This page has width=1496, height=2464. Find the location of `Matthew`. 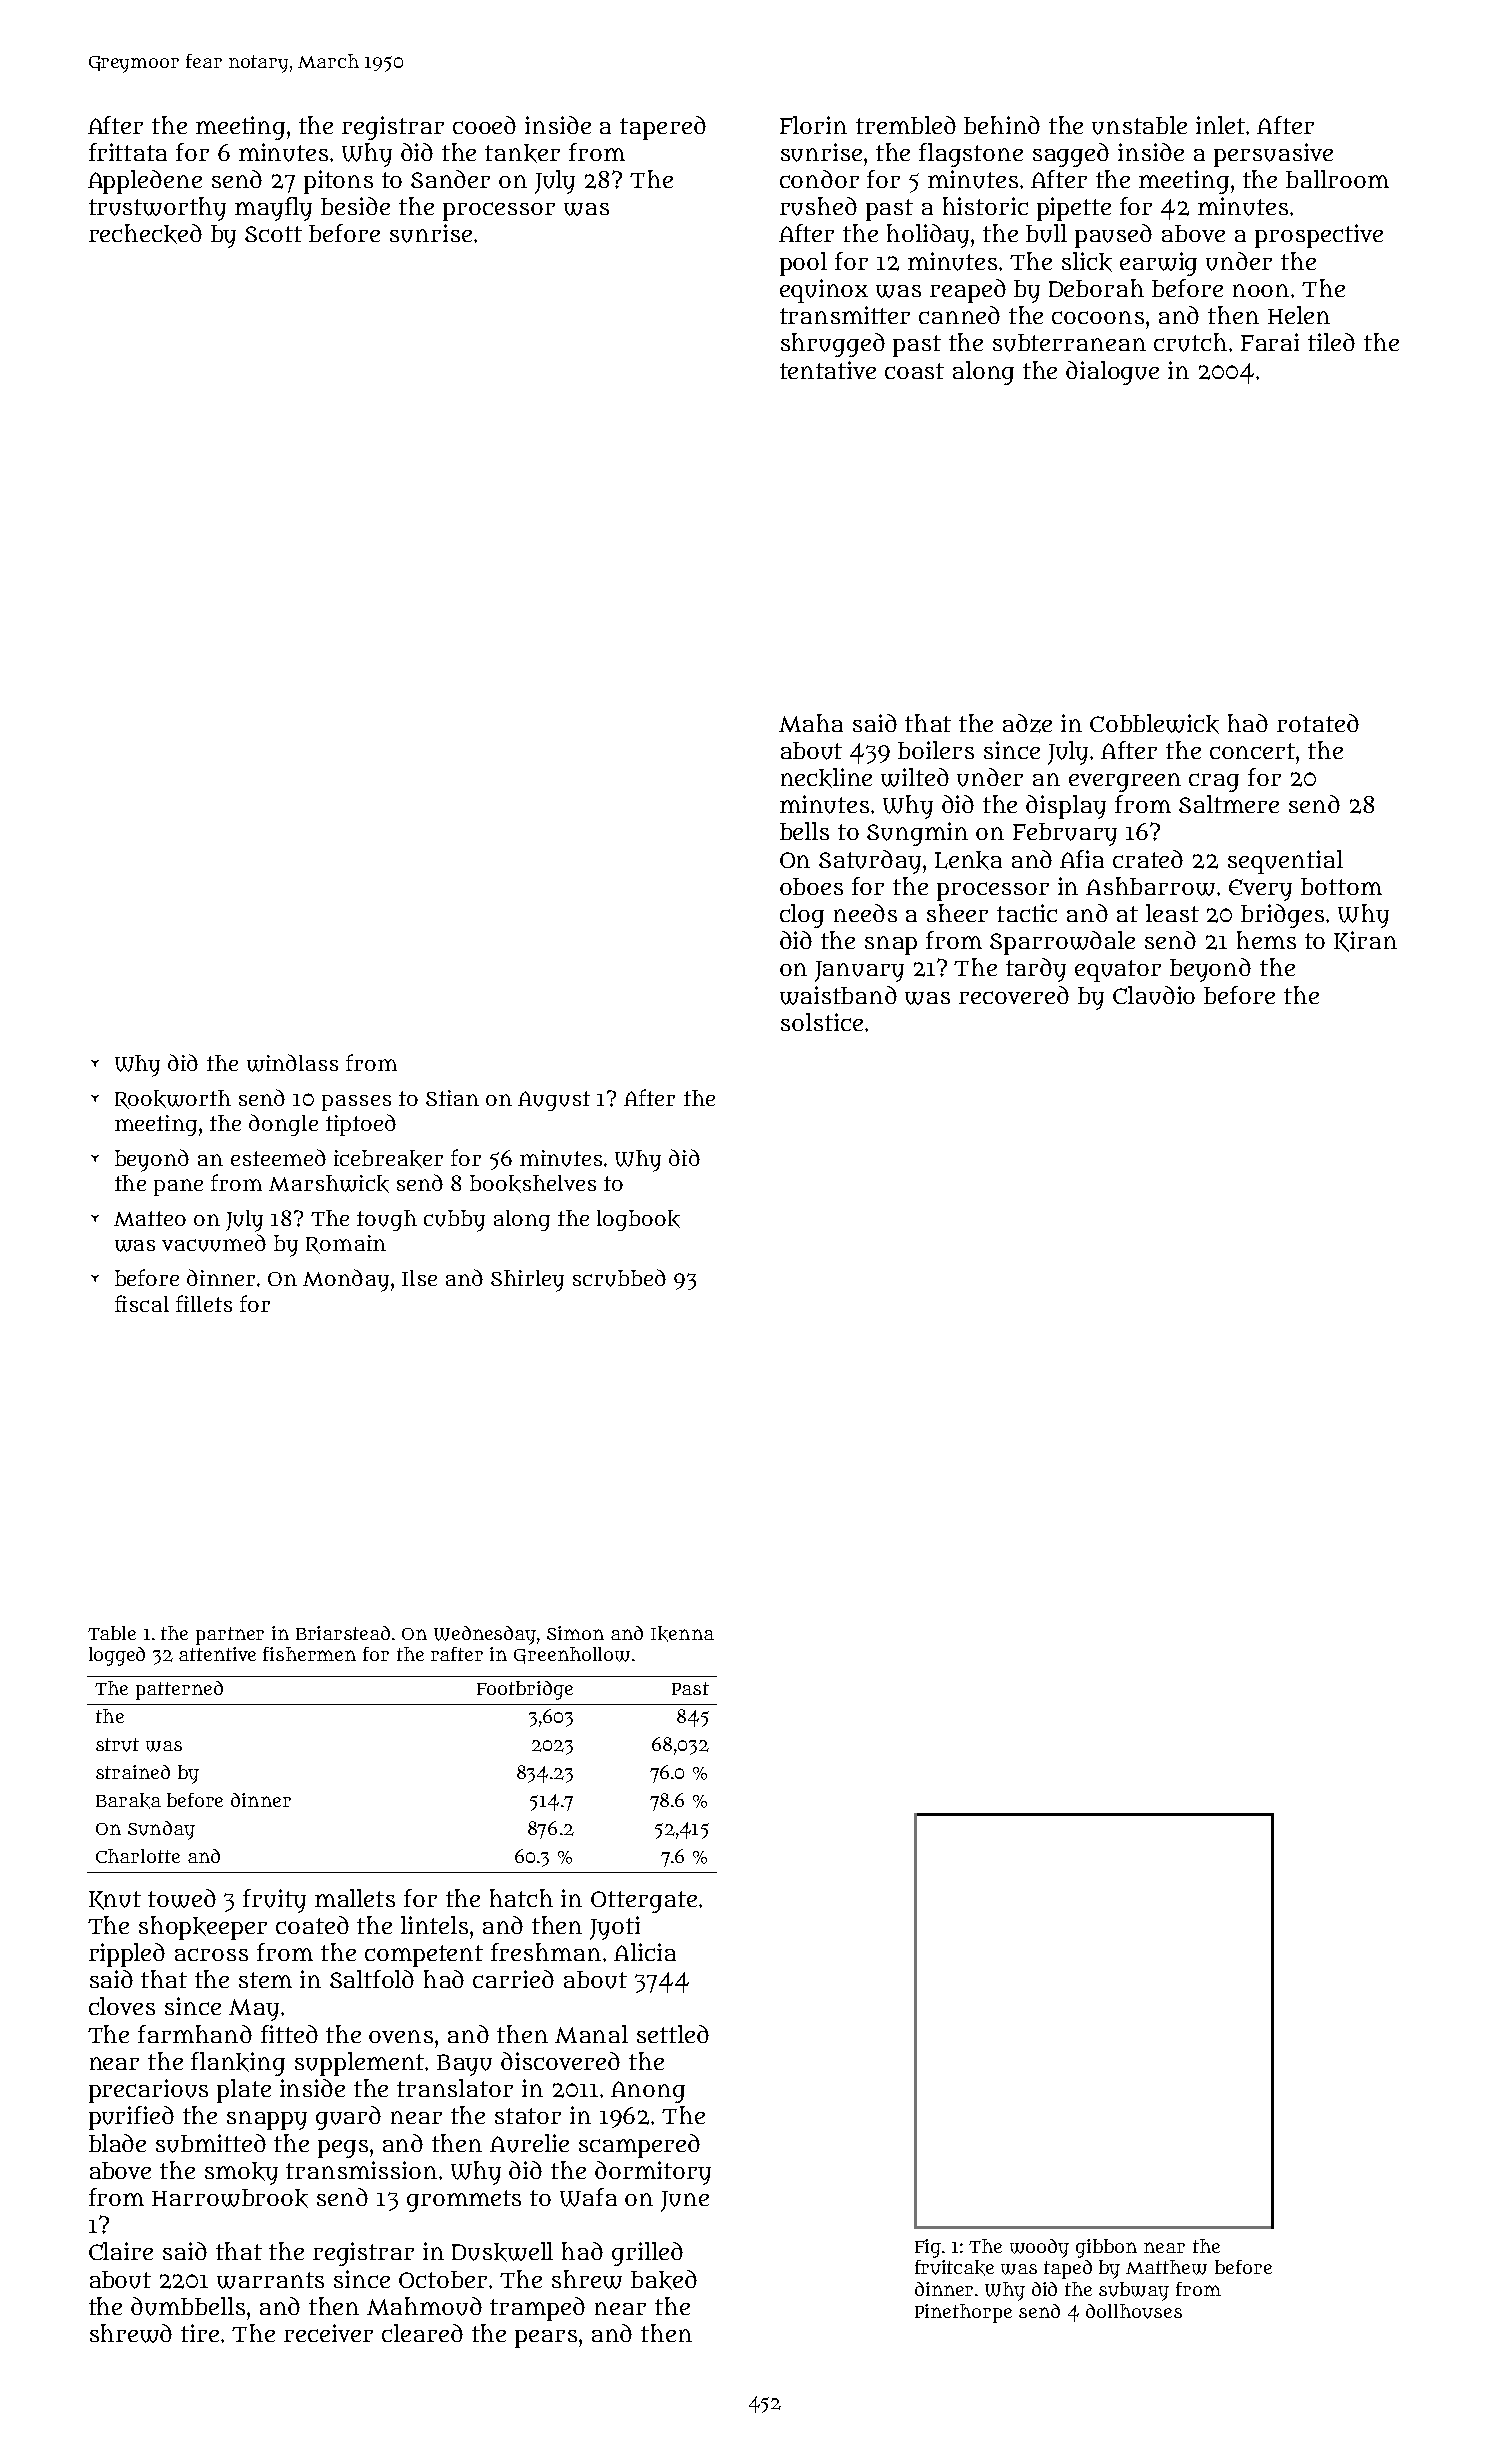

Matthew is located at coordinates (1166, 2267).
